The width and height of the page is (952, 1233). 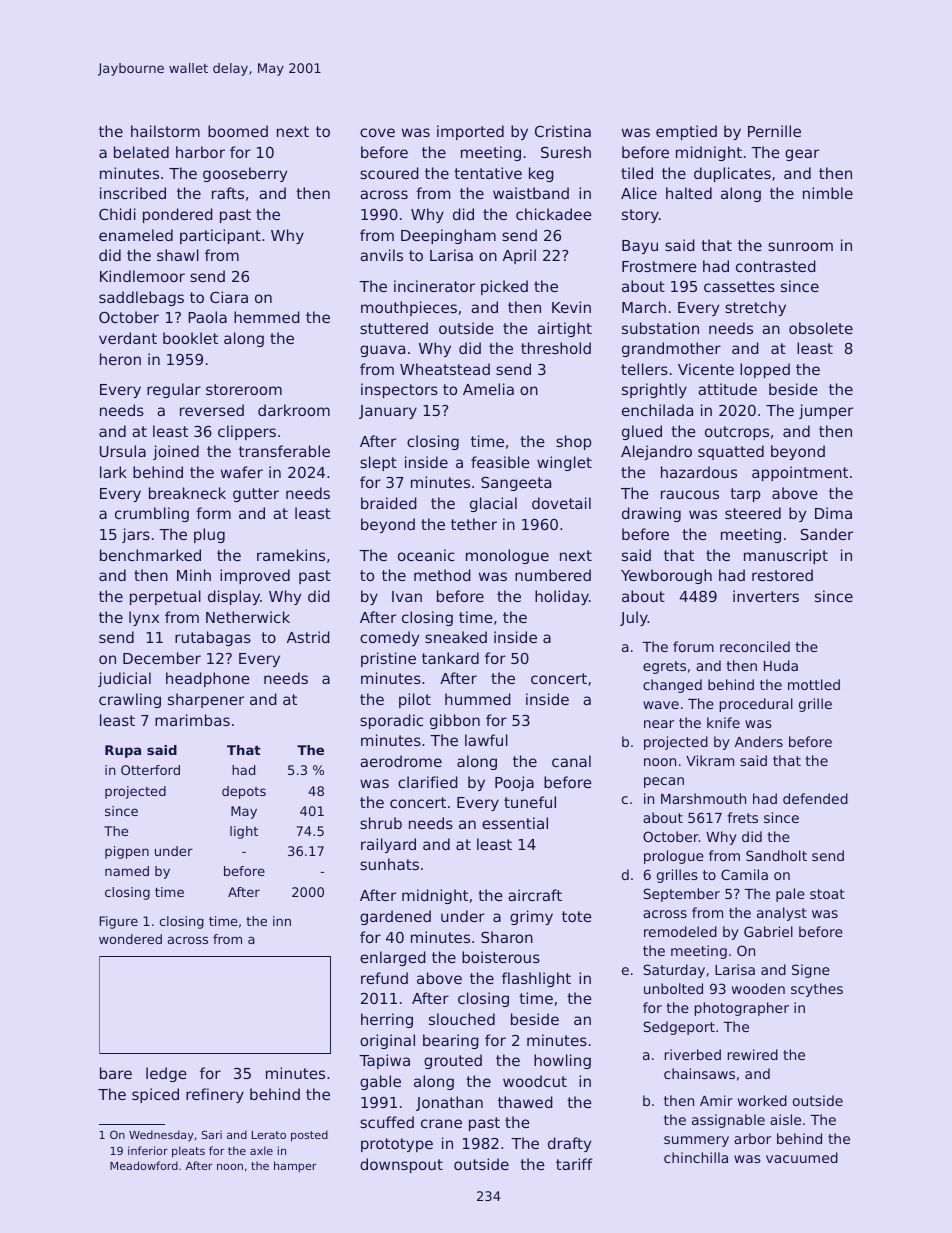 What do you see at coordinates (165, 131) in the page?
I see `hailstorm` at bounding box center [165, 131].
